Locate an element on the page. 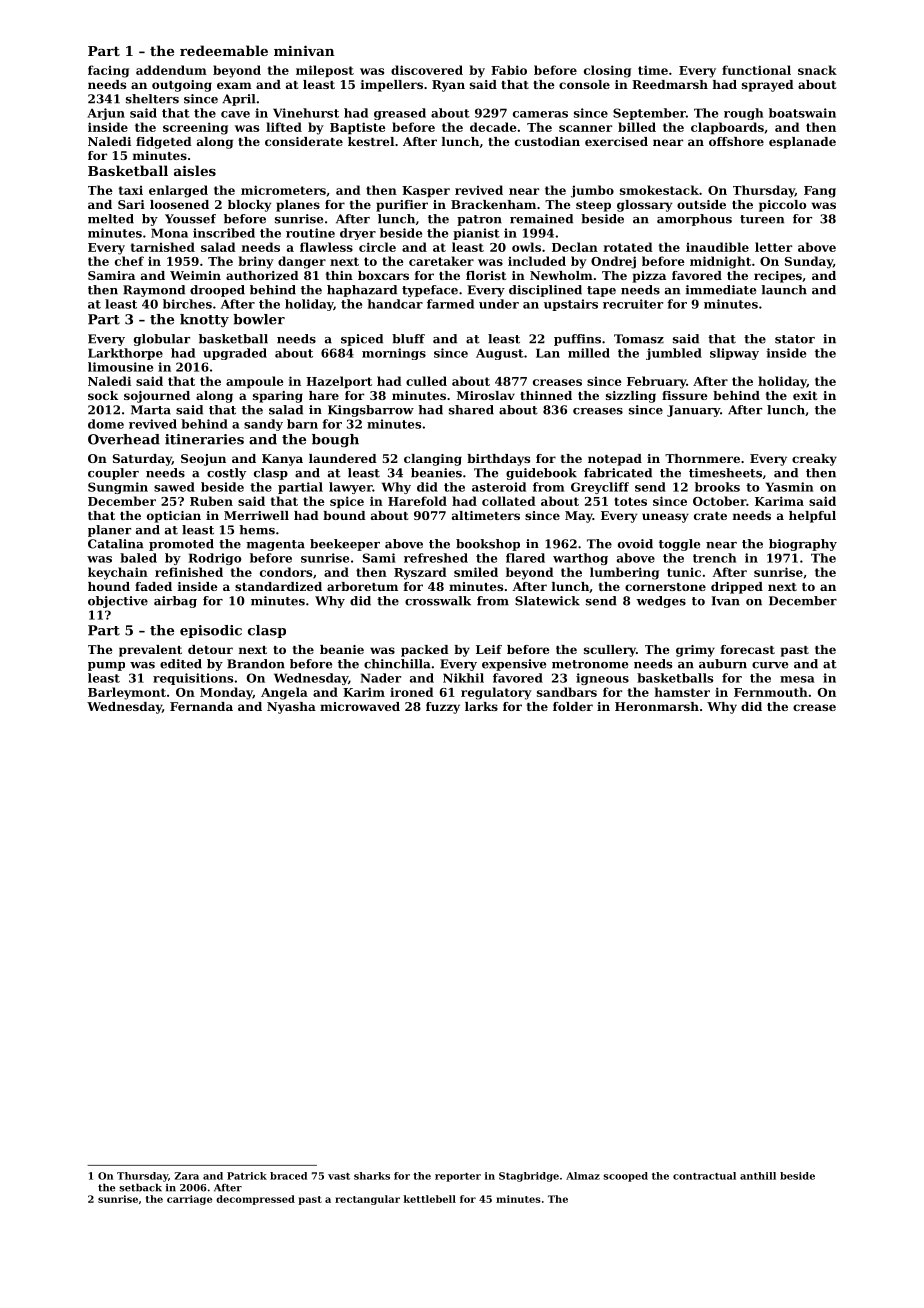  microwaved is located at coordinates (360, 706).
